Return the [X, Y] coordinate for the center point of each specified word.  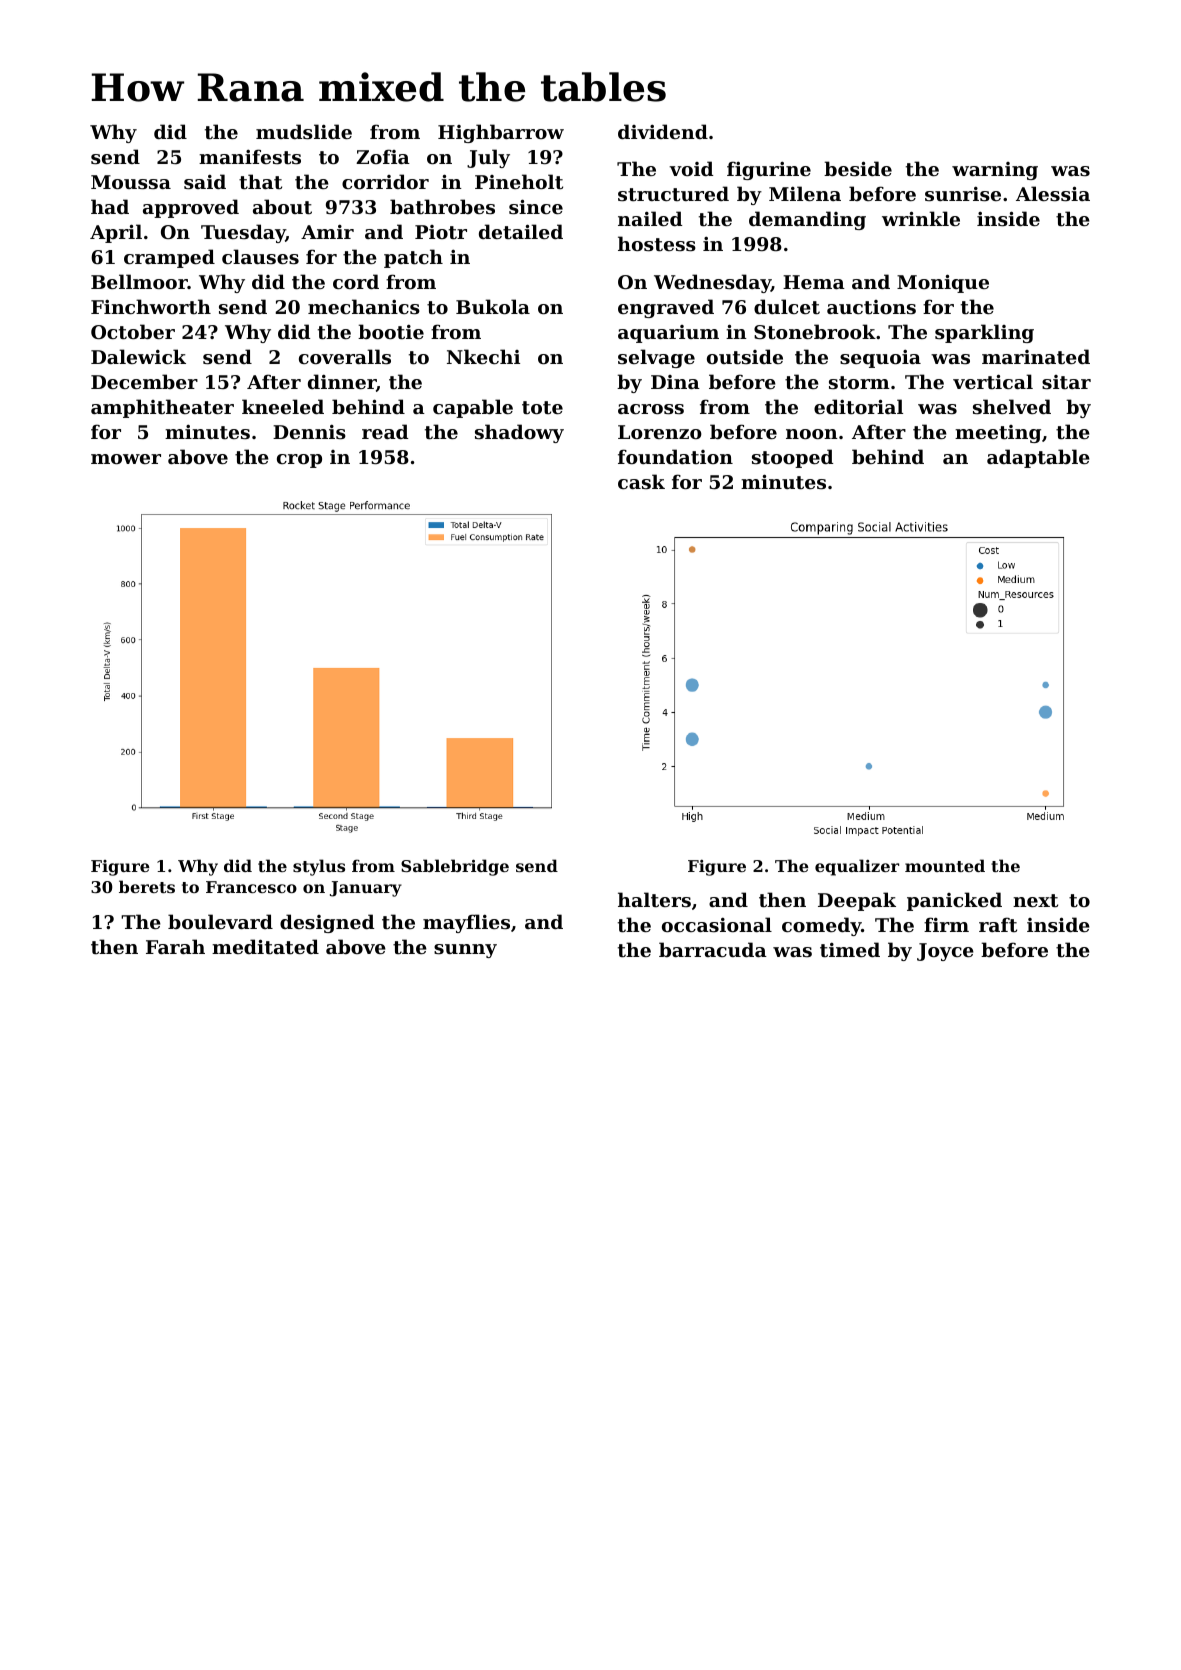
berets [147, 886]
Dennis [309, 432]
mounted [945, 865]
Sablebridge [455, 867]
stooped [792, 458]
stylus [319, 867]
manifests [250, 157]
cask [641, 481]
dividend [663, 131]
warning [995, 171]
